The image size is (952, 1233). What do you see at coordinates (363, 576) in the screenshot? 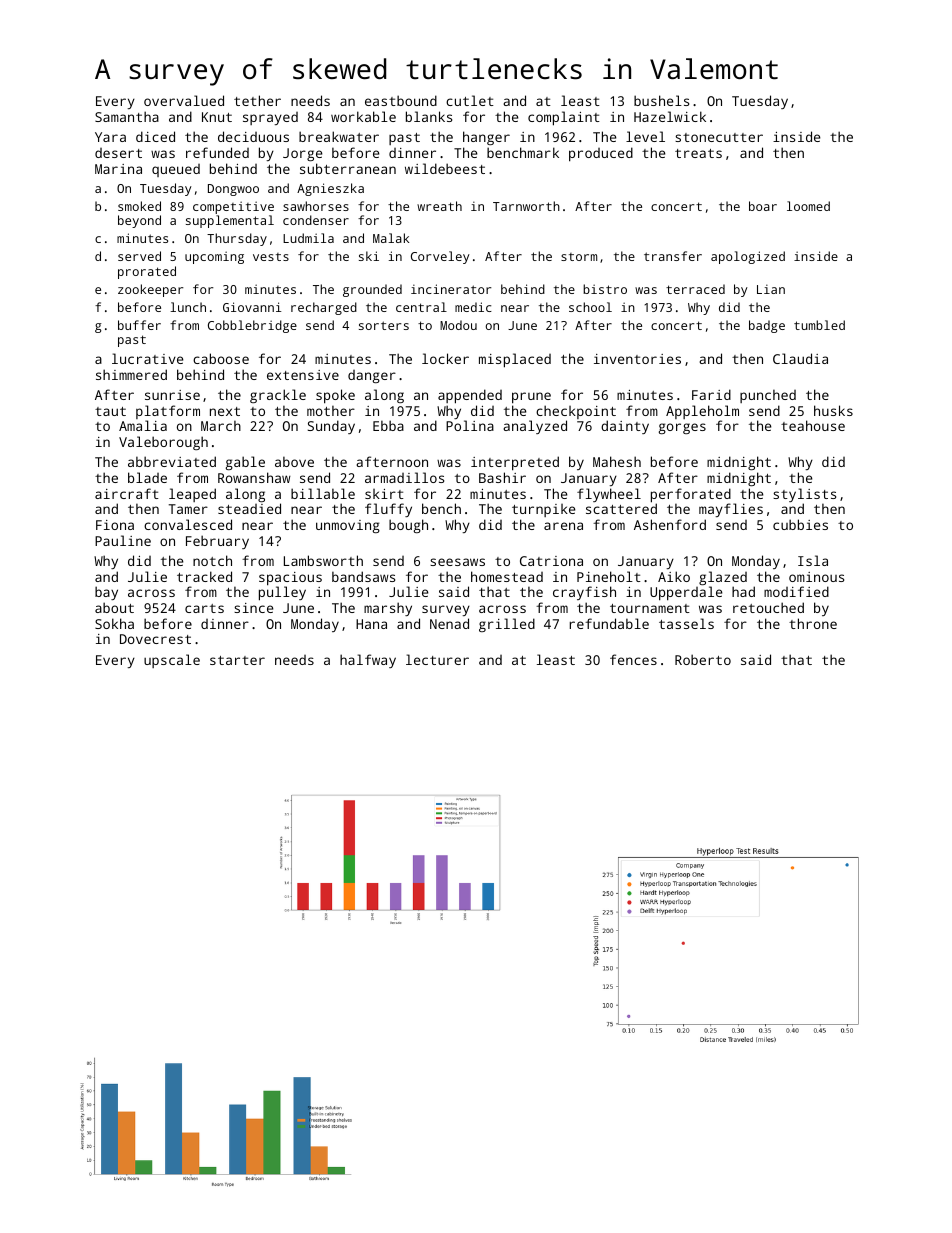
I see `bandsaws` at bounding box center [363, 576].
